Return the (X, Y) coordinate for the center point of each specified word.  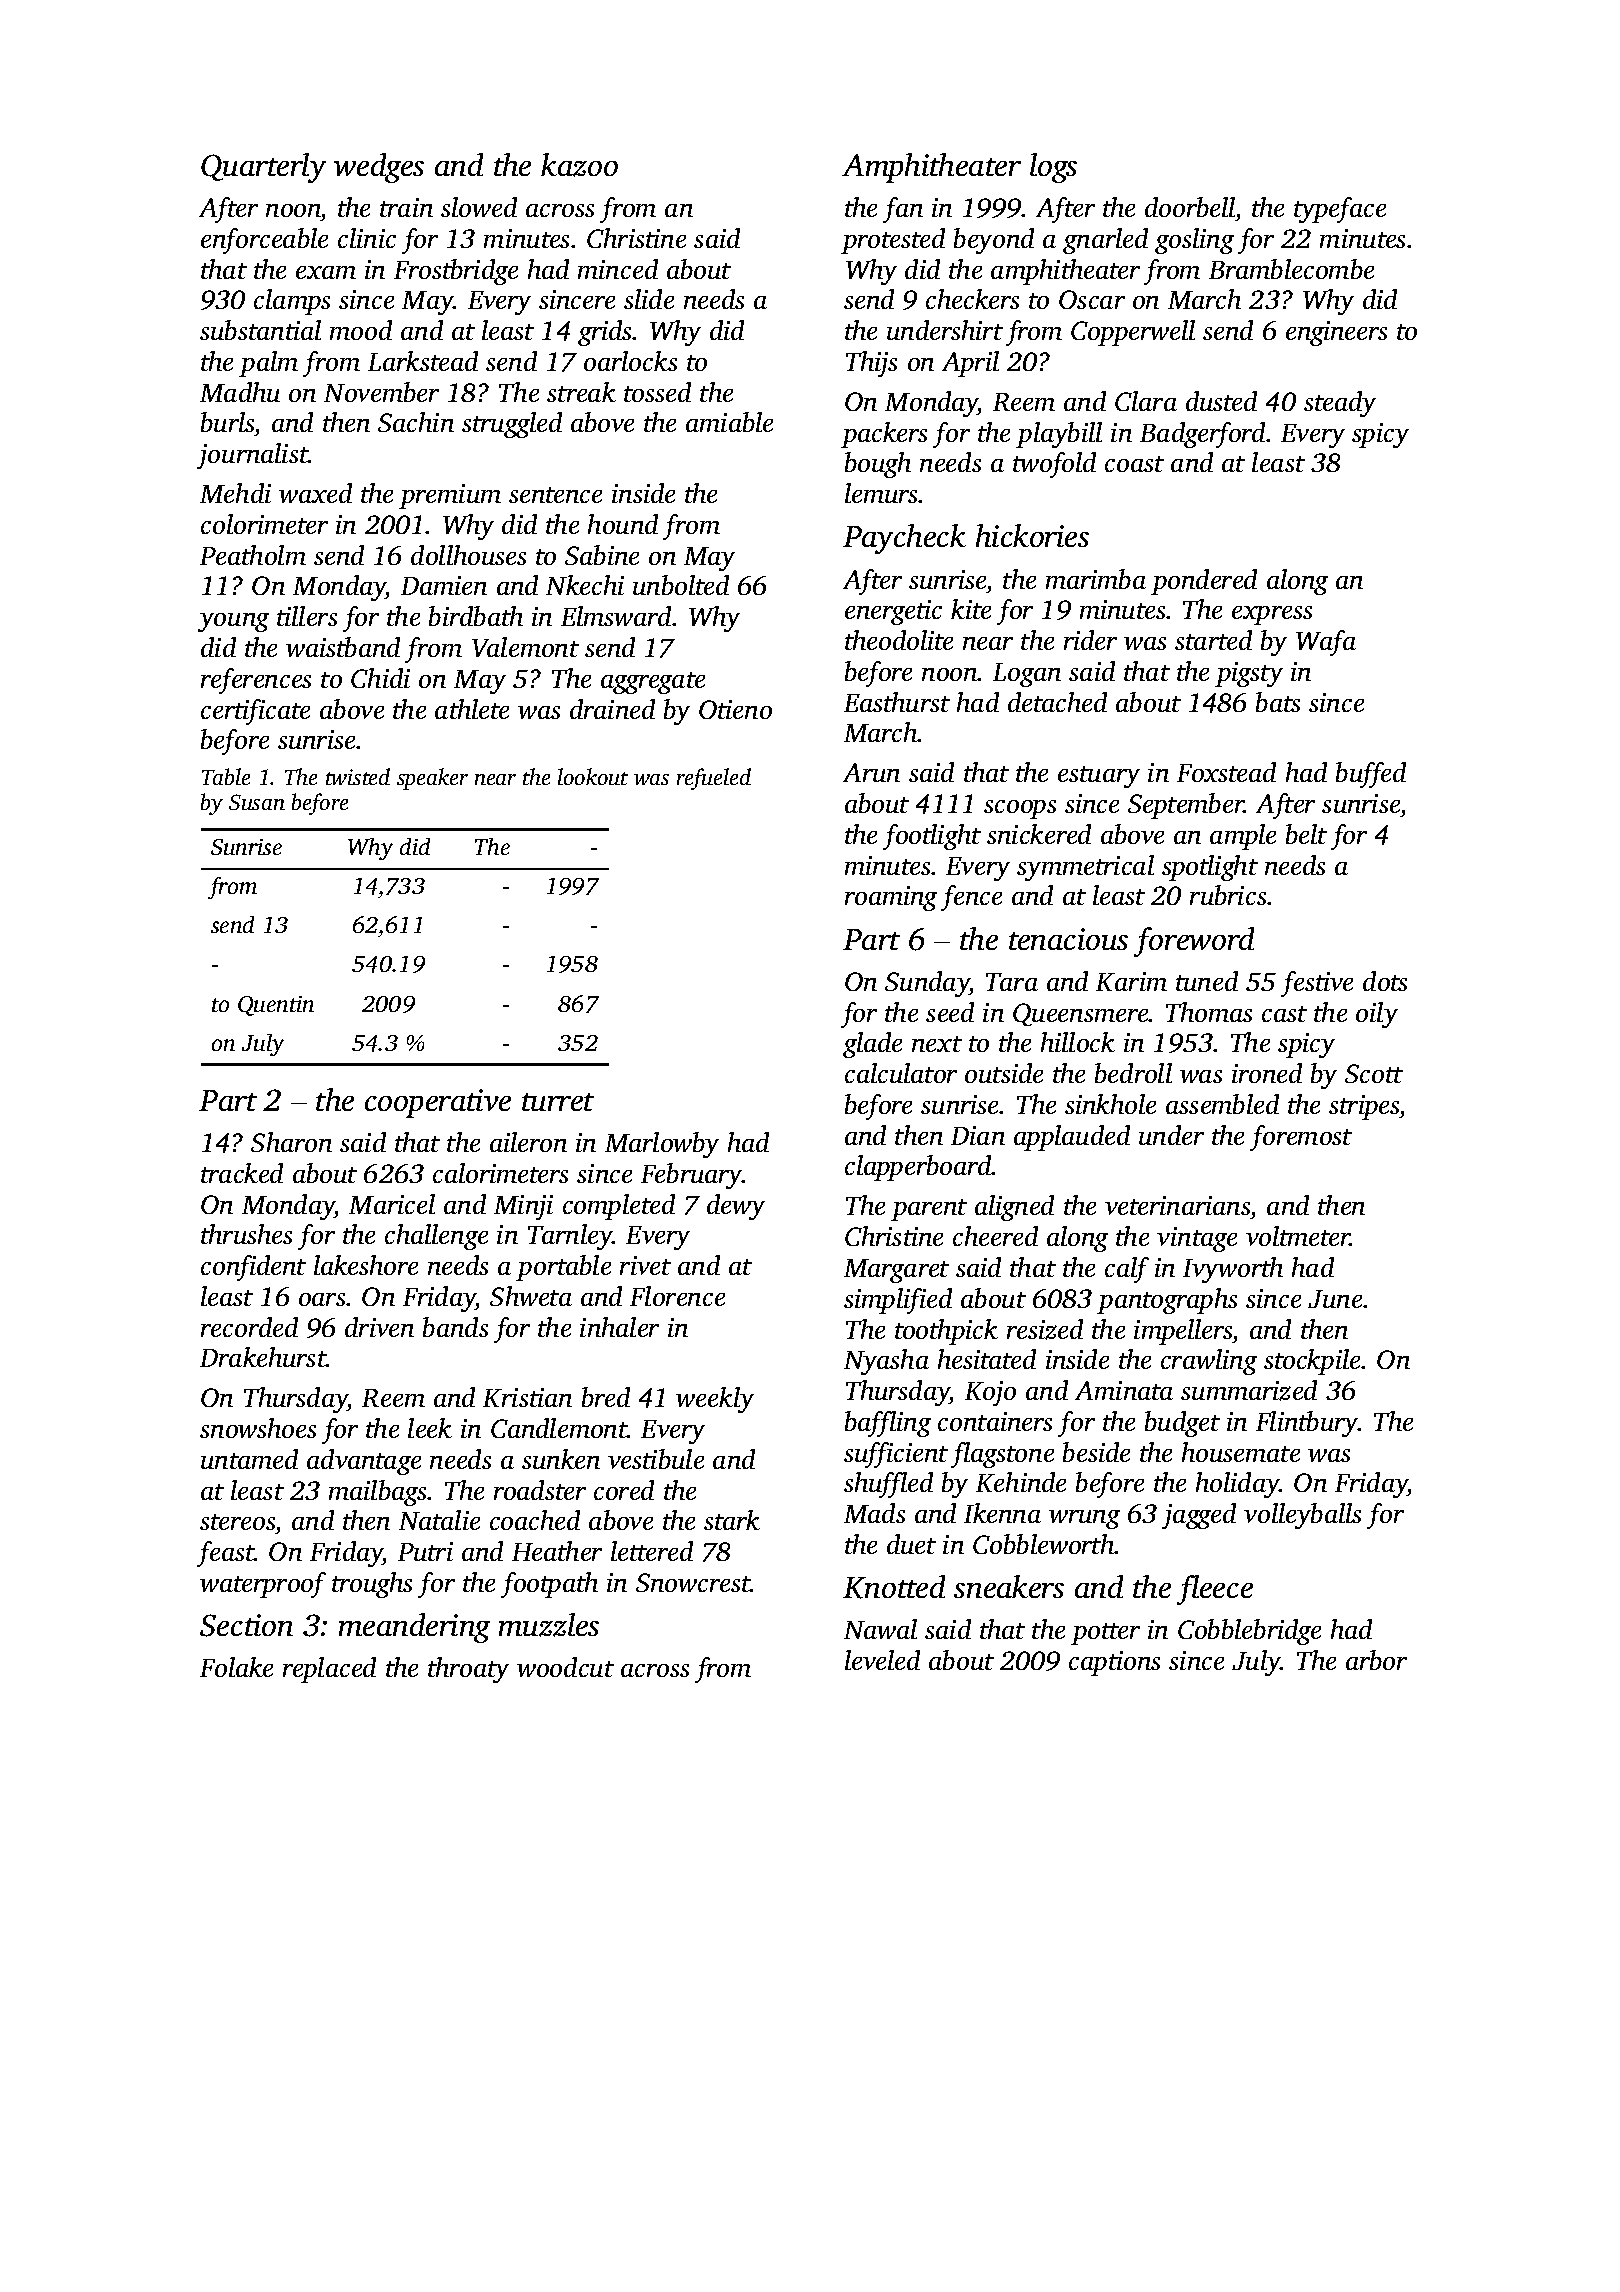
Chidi (380, 678)
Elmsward (616, 616)
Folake (236, 1667)
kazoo (579, 165)
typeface (1340, 210)
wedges (379, 168)
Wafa (1326, 643)
